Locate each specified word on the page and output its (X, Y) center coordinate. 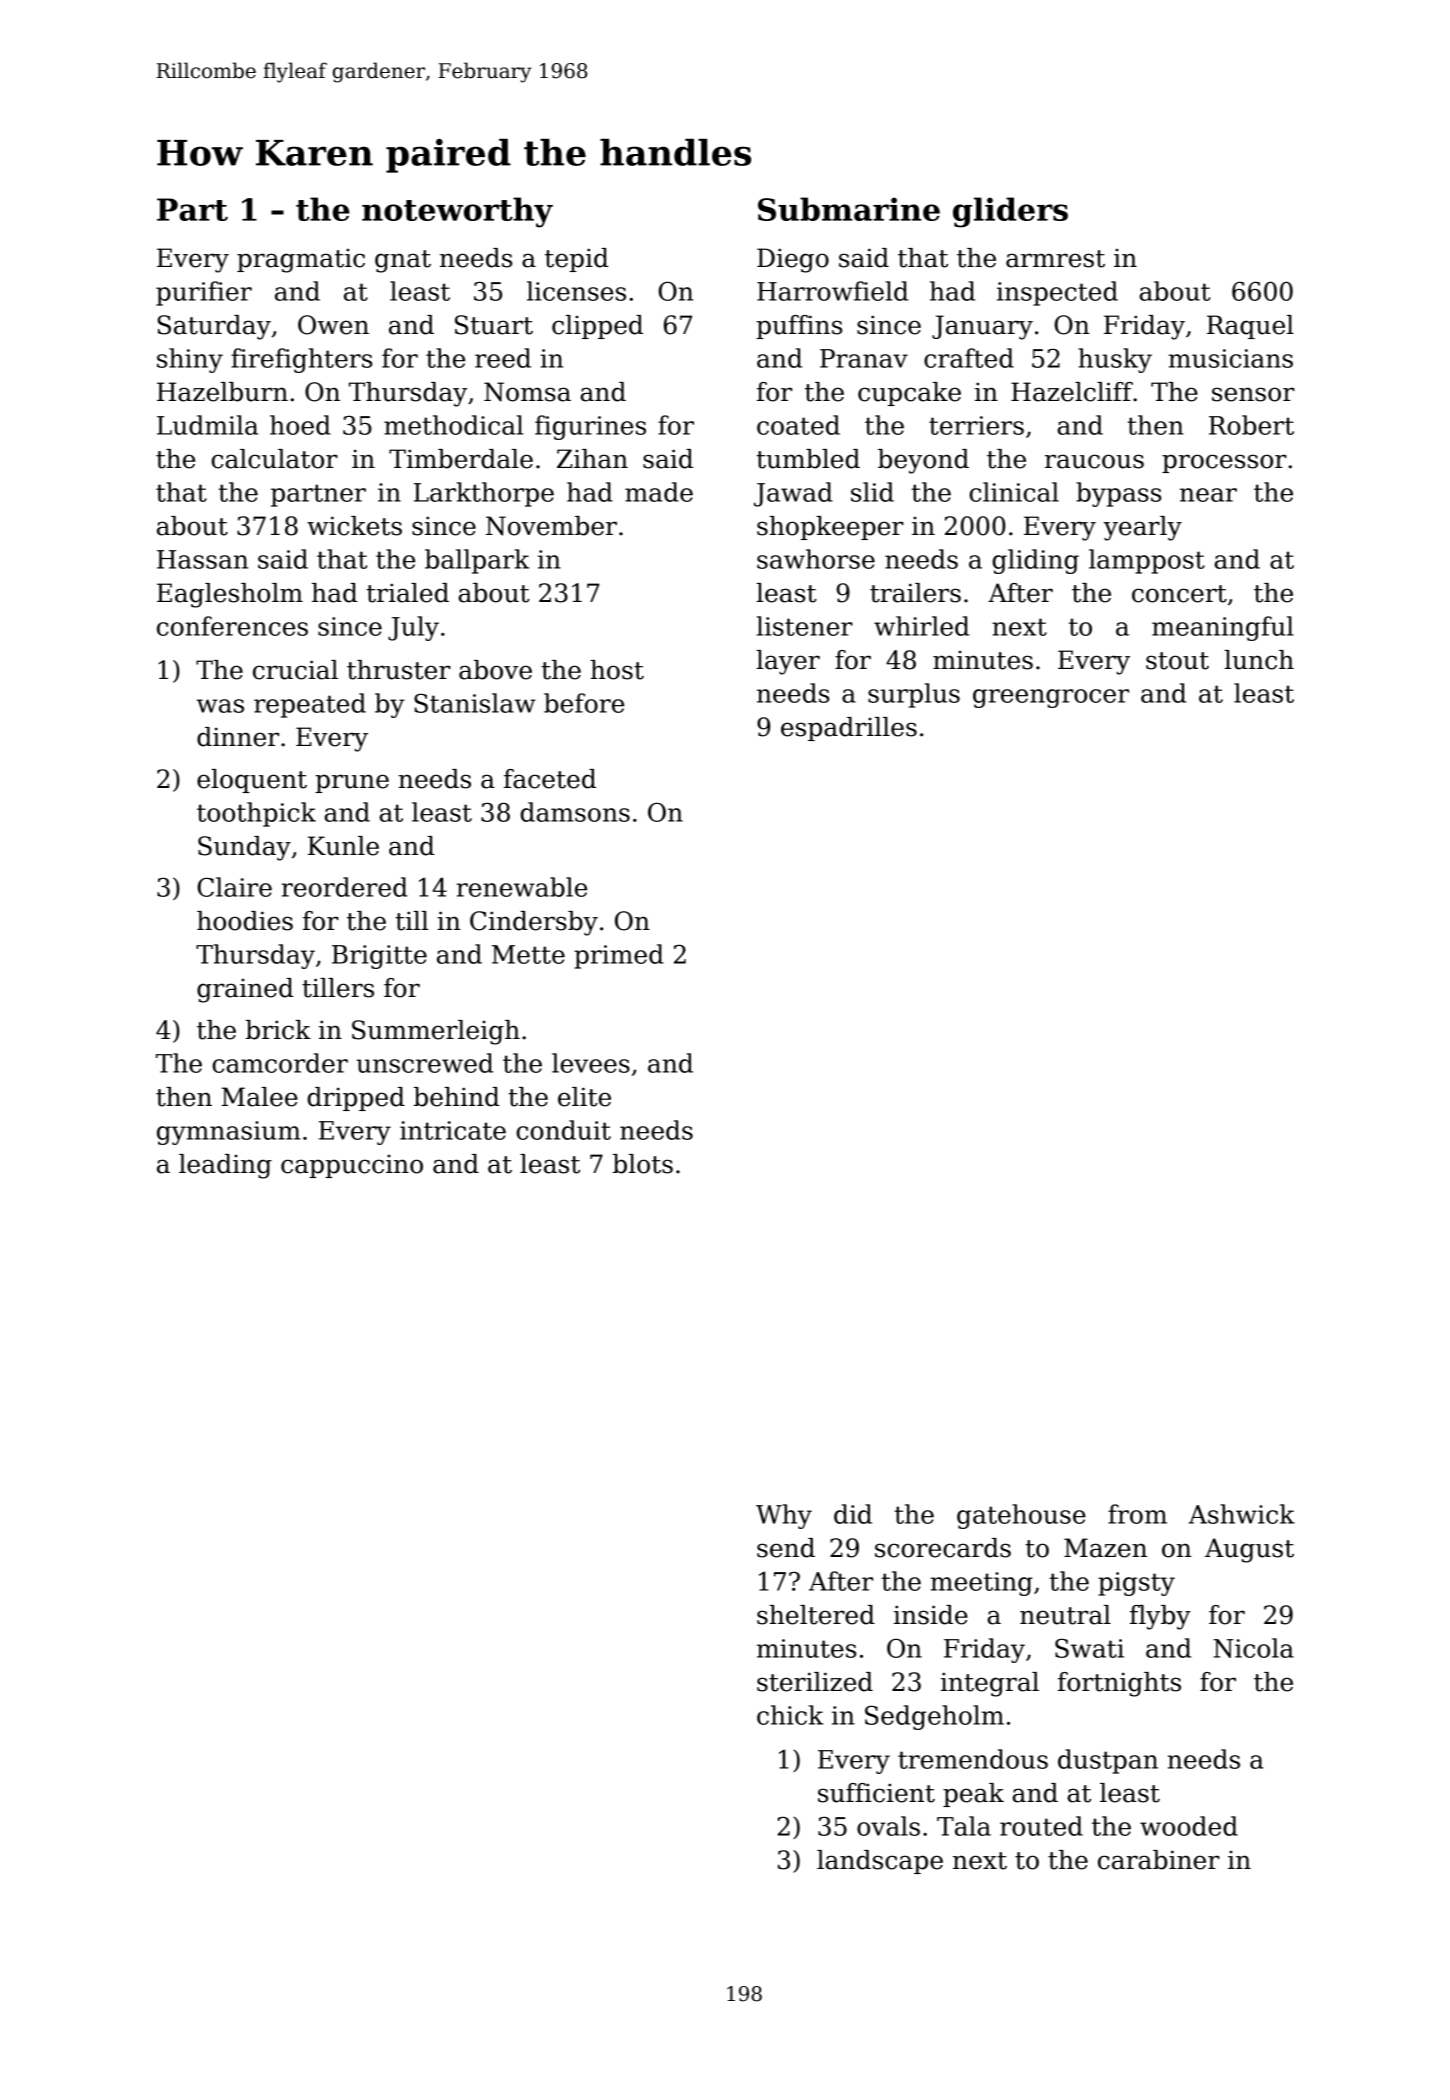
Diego (793, 260)
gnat (403, 261)
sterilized (815, 1682)
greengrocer (1051, 698)
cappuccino (352, 1166)
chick (790, 1715)
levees (591, 1063)
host (617, 670)
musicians (1231, 358)
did (853, 1514)
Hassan (202, 559)
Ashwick (1242, 1514)
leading (225, 1166)
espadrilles (849, 729)
